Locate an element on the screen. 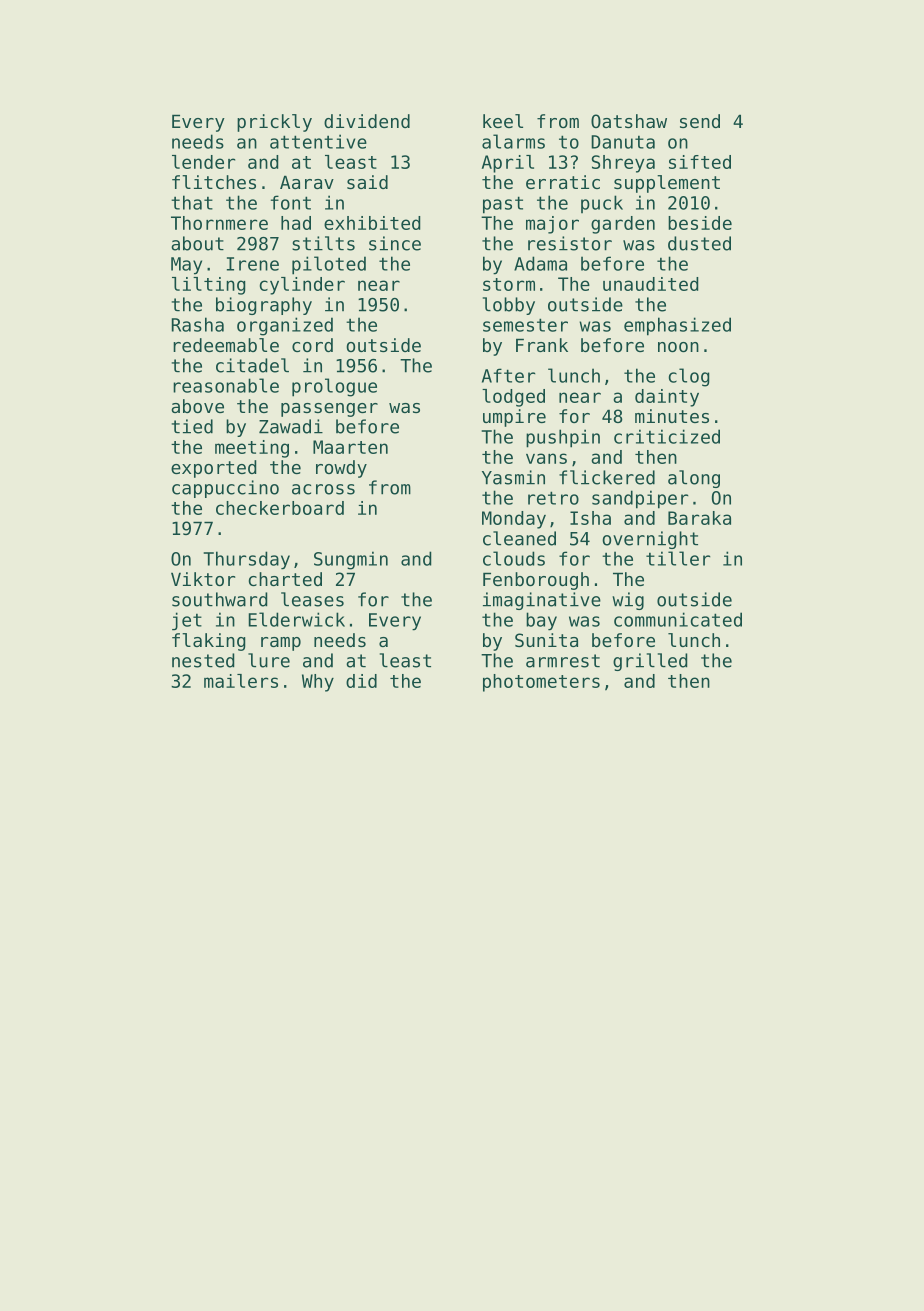 The width and height of the screenshot is (924, 1311). noon is located at coordinates (678, 347).
